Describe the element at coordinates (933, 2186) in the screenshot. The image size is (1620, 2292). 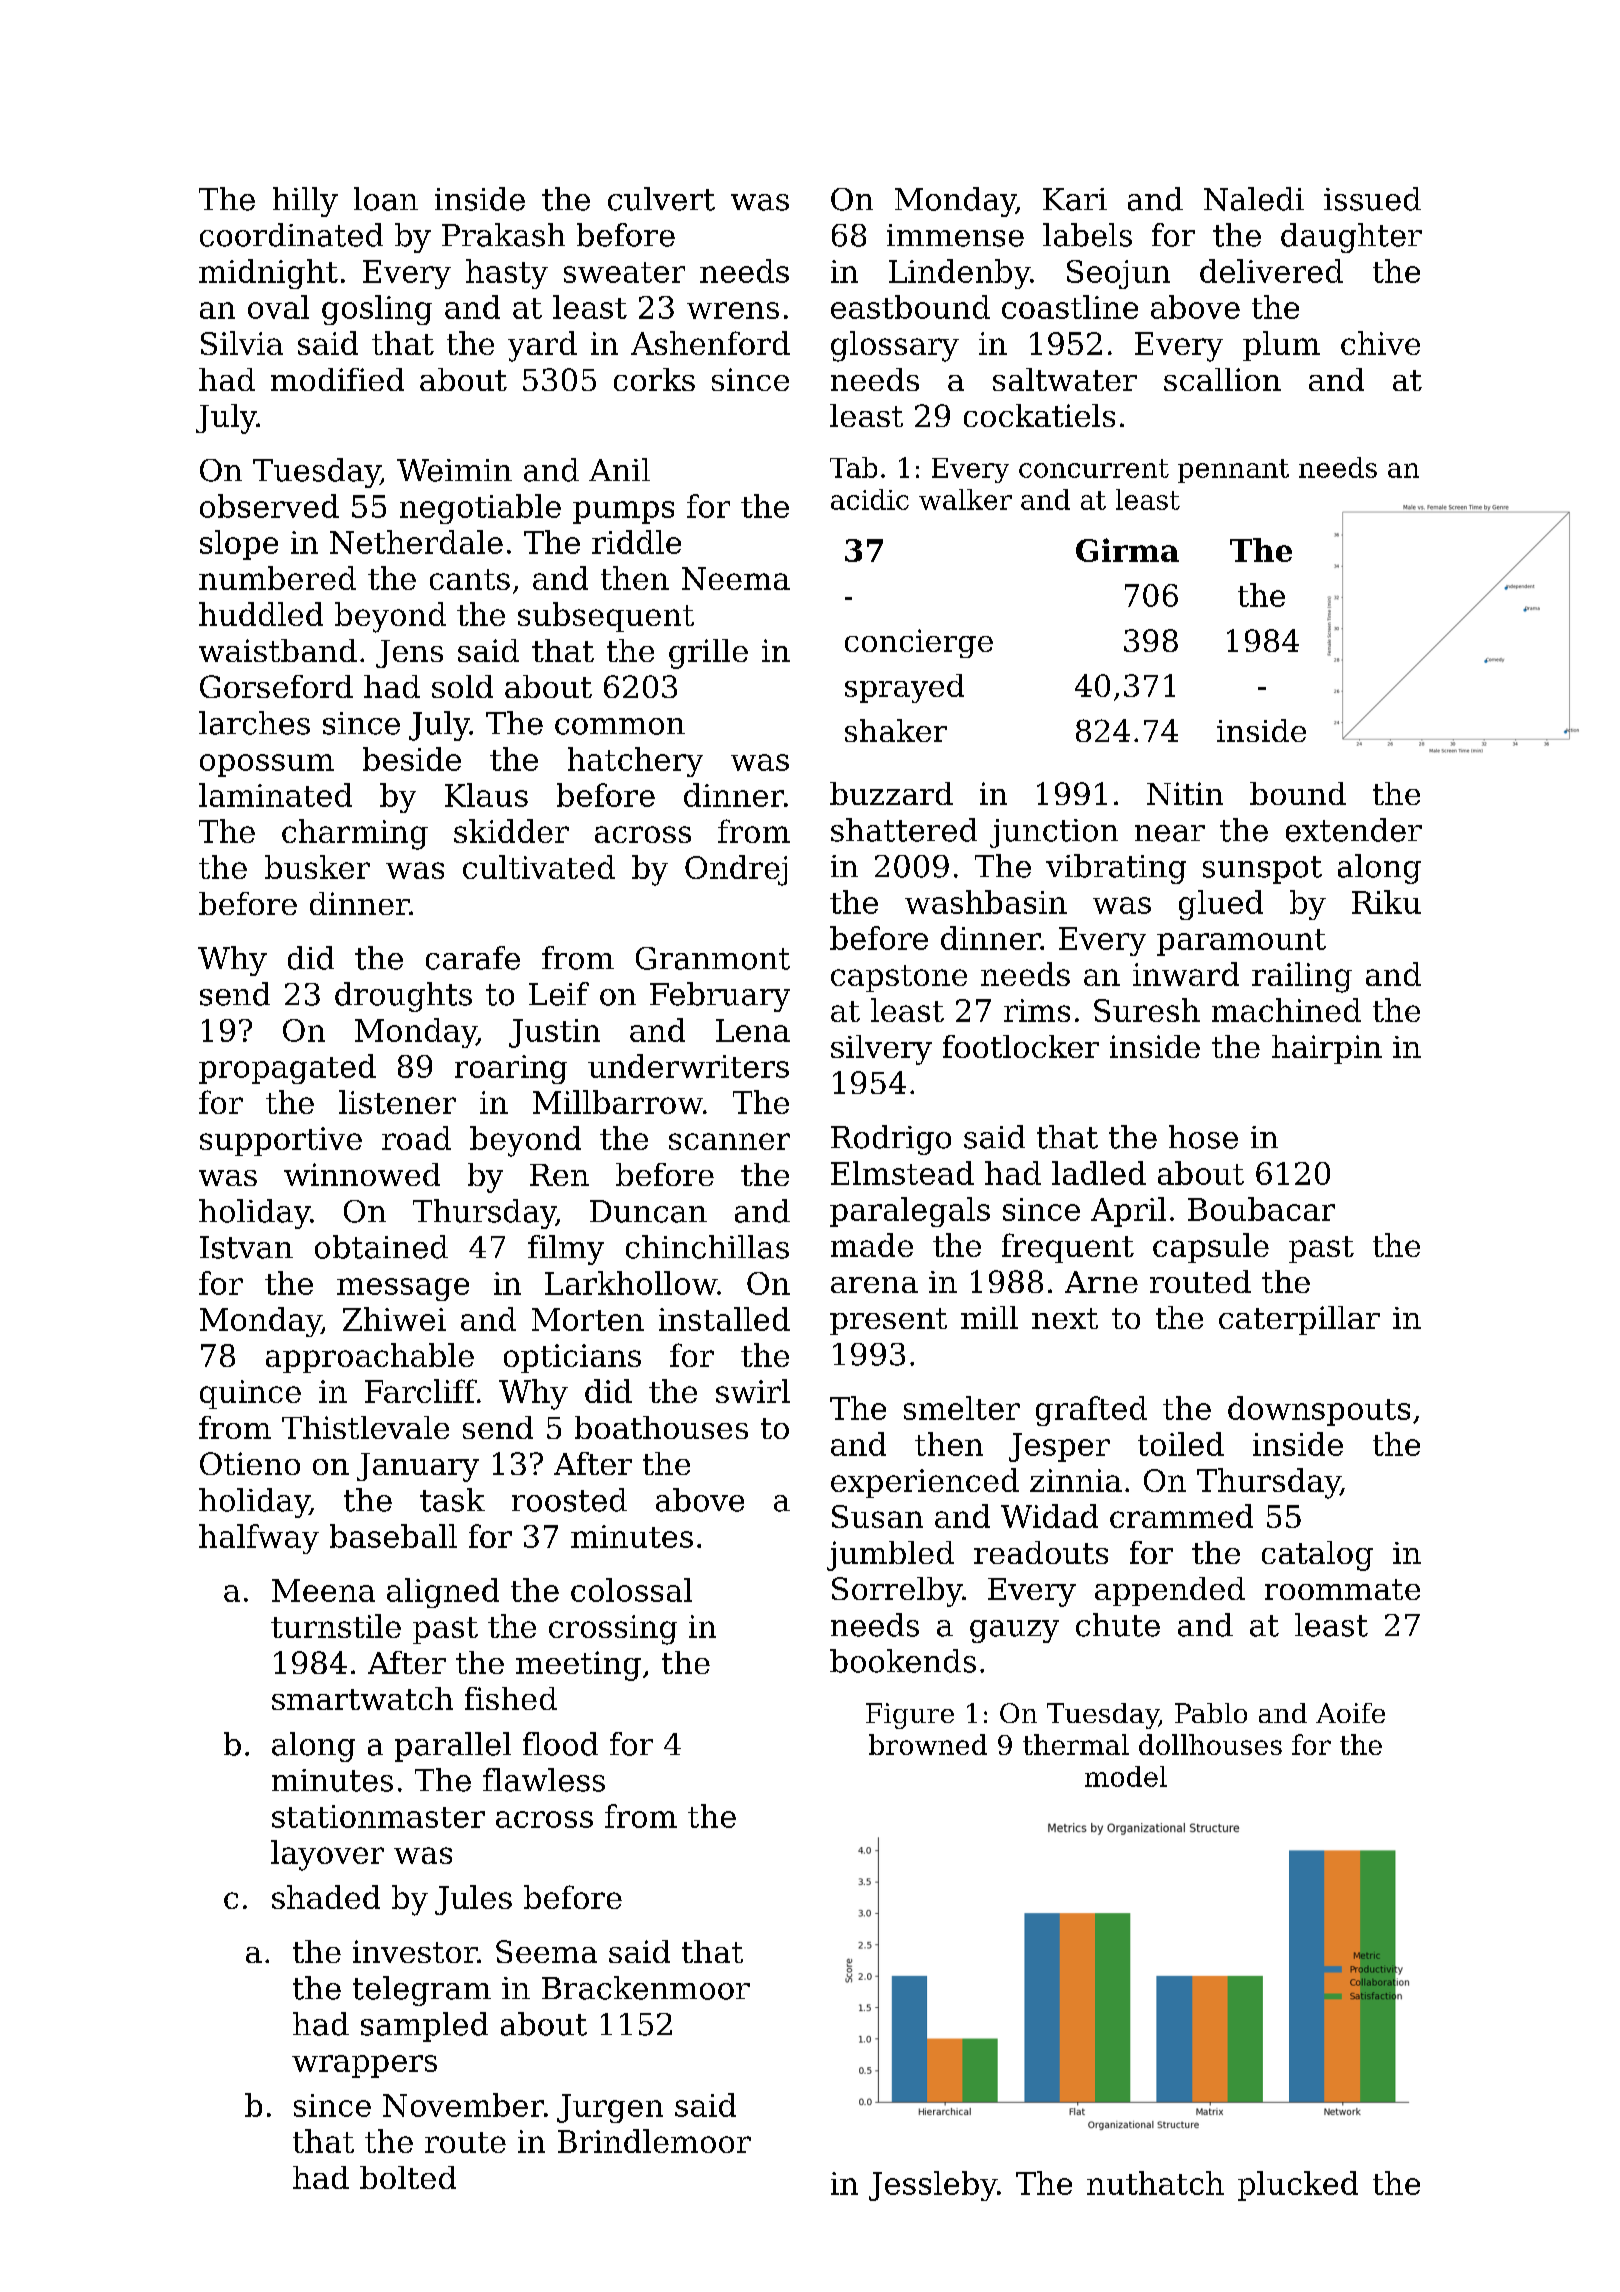
I see `Jessleby` at that location.
